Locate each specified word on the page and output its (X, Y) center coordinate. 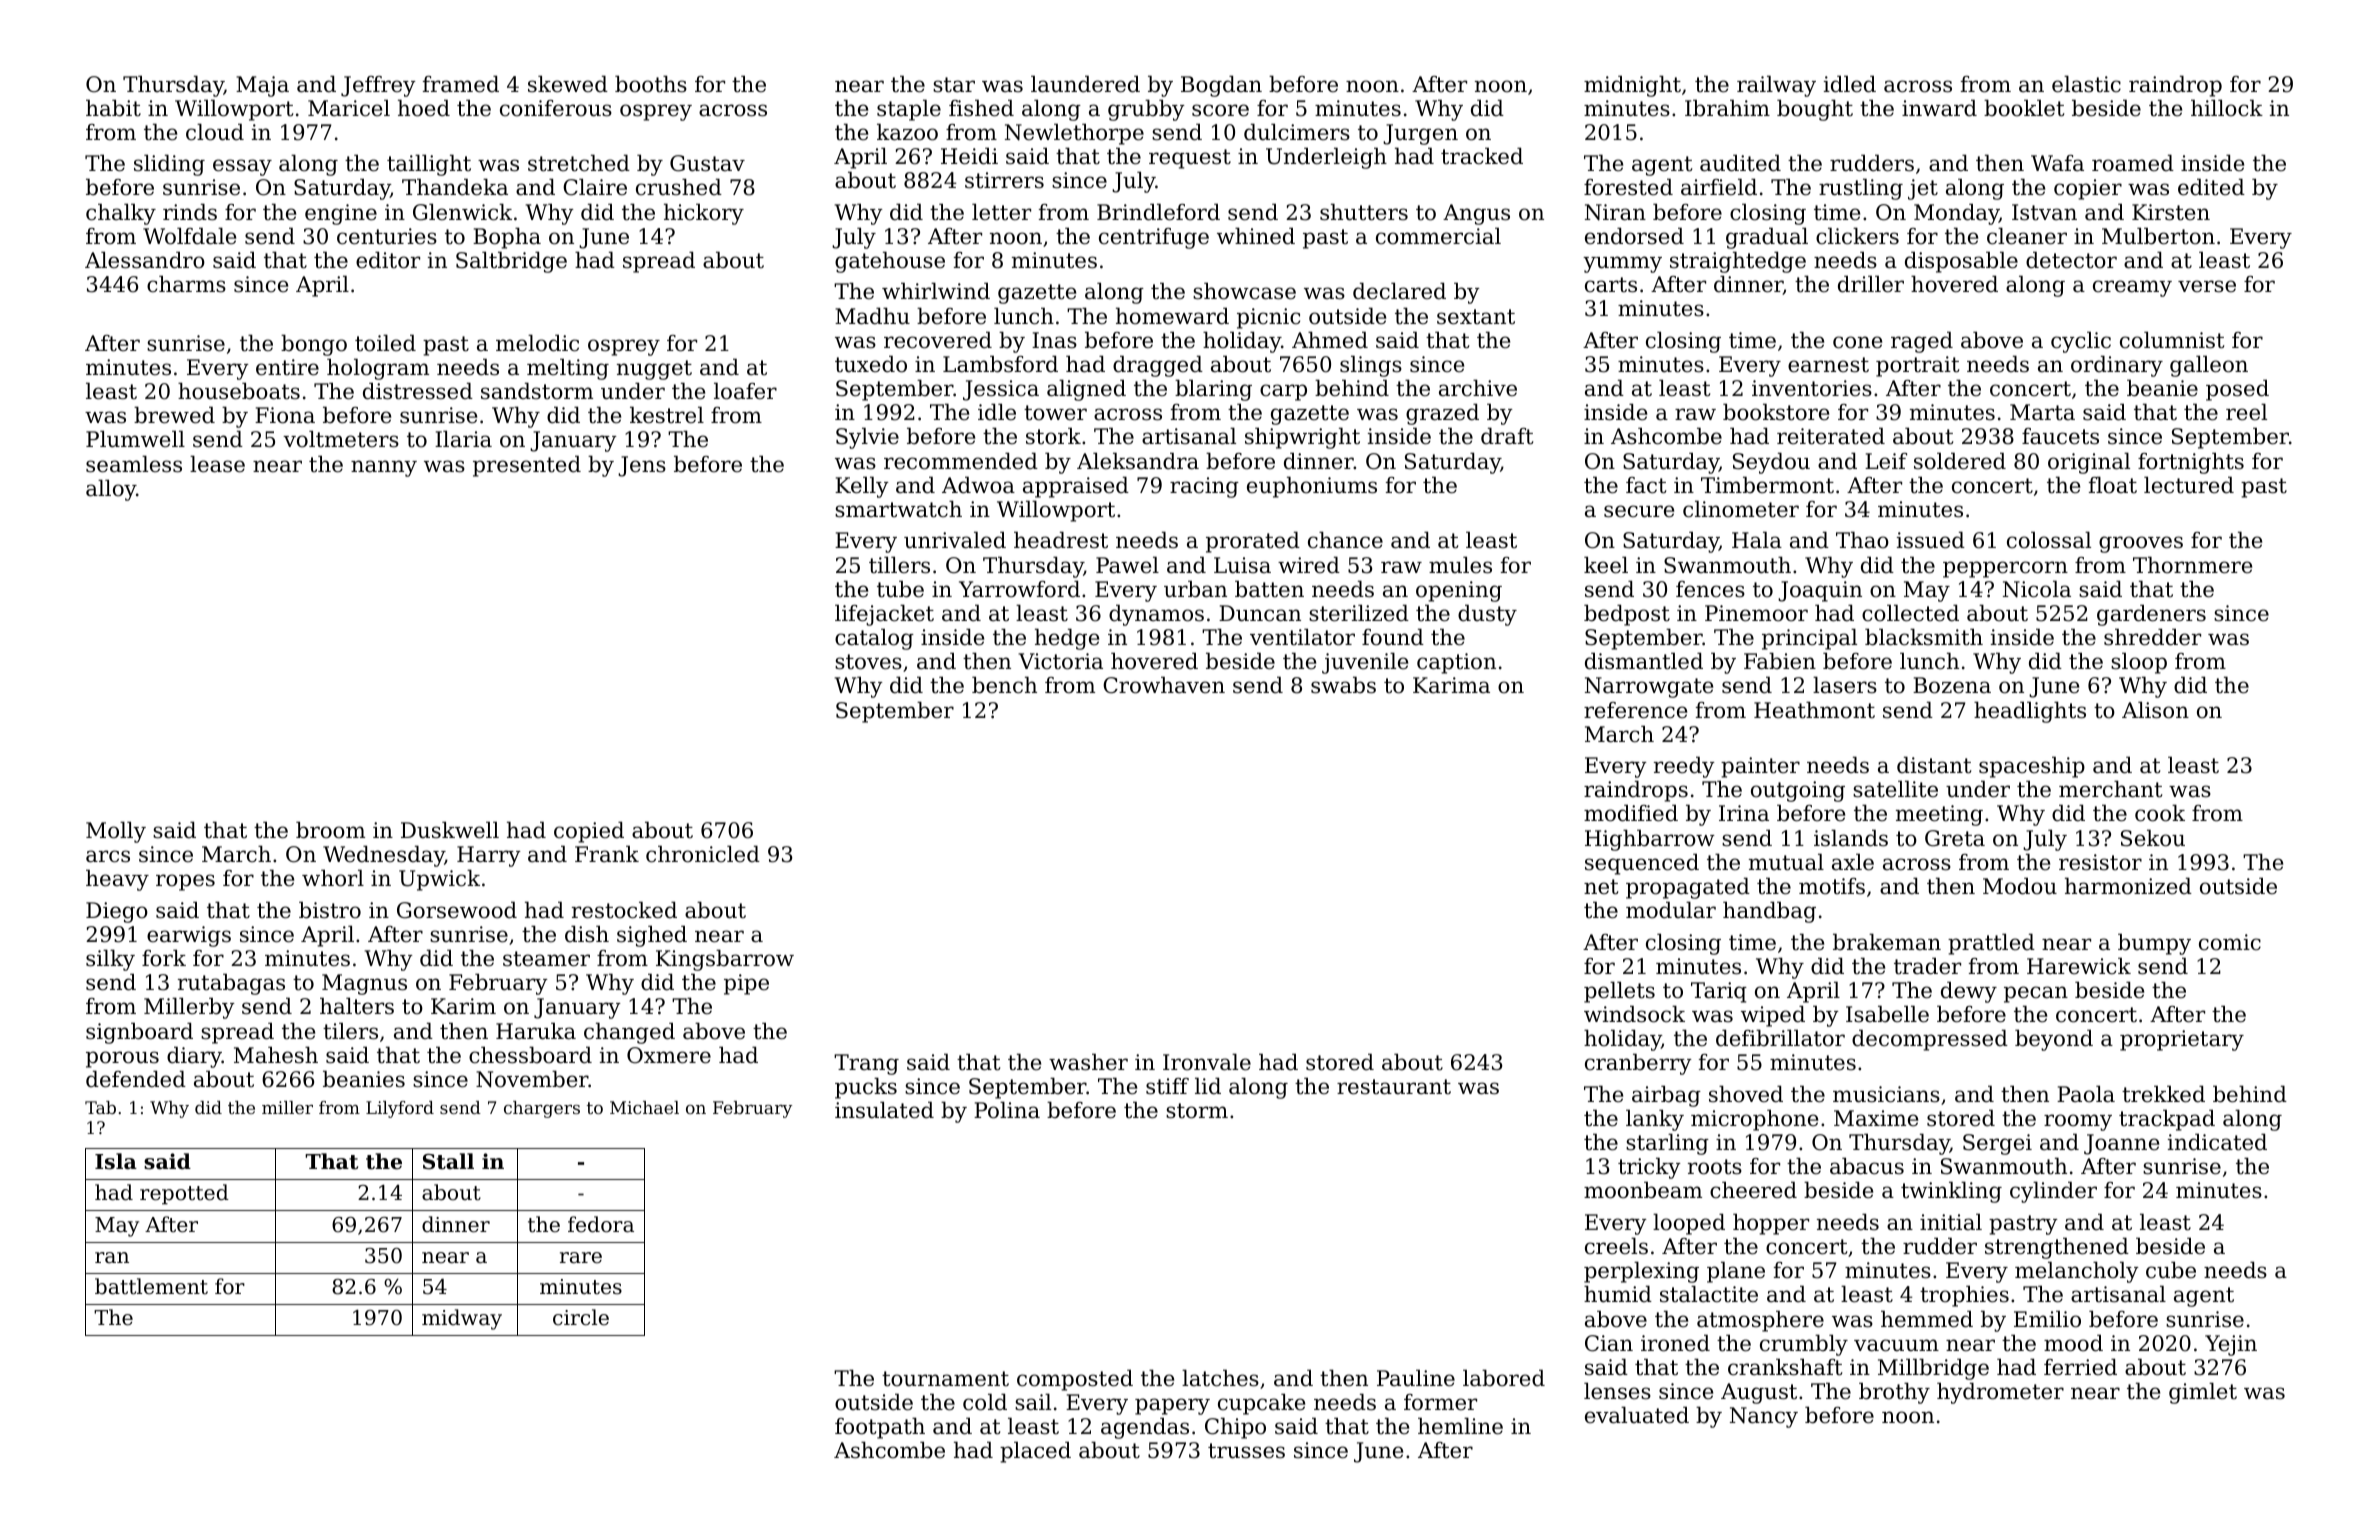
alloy (111, 490)
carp (1283, 392)
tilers (350, 1031)
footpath (880, 1428)
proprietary (2182, 1040)
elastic (2086, 84)
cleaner (2027, 236)
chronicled (703, 854)
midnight (1632, 86)
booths (651, 84)
